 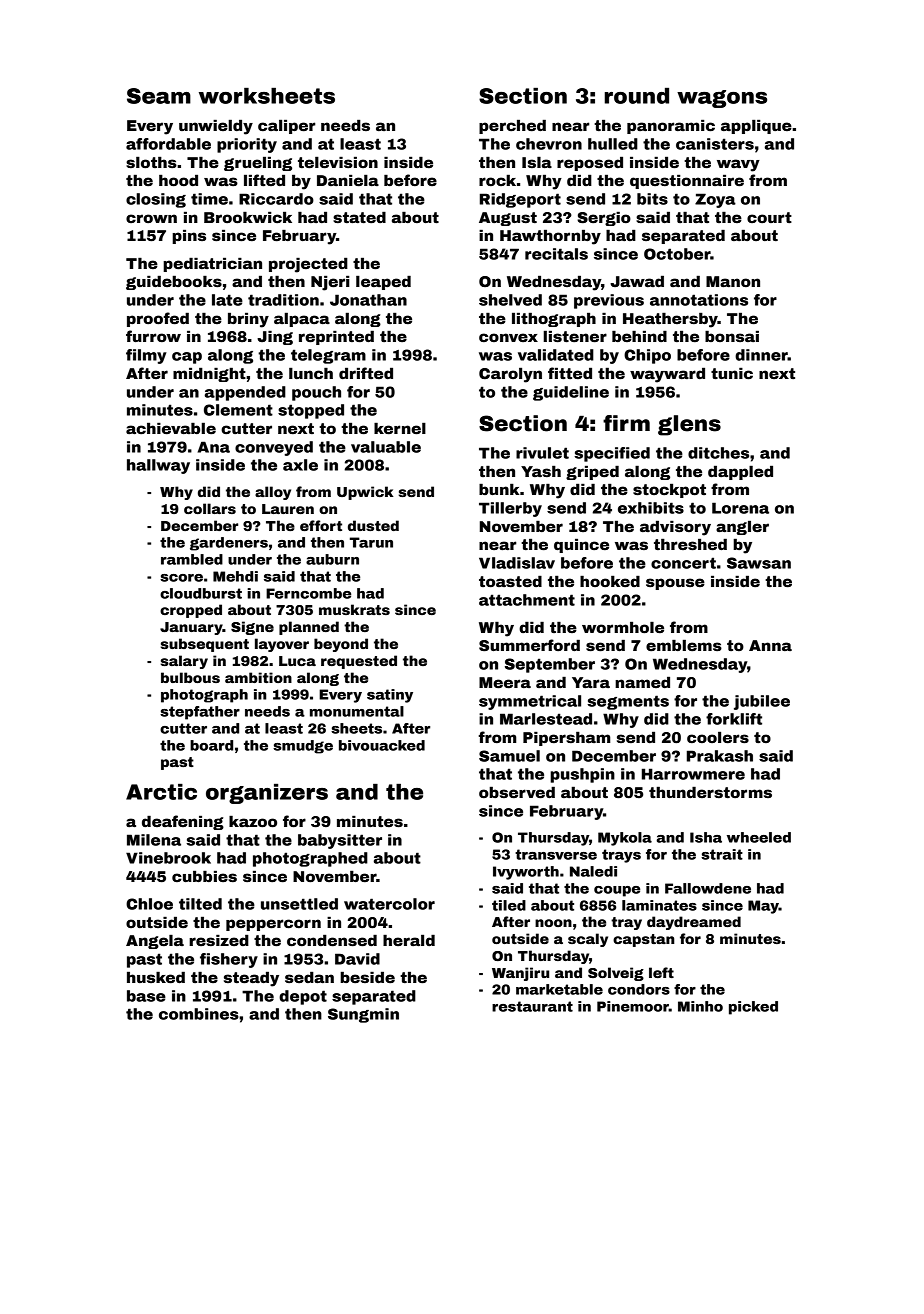 What do you see at coordinates (253, 821) in the image?
I see `kazoo` at bounding box center [253, 821].
